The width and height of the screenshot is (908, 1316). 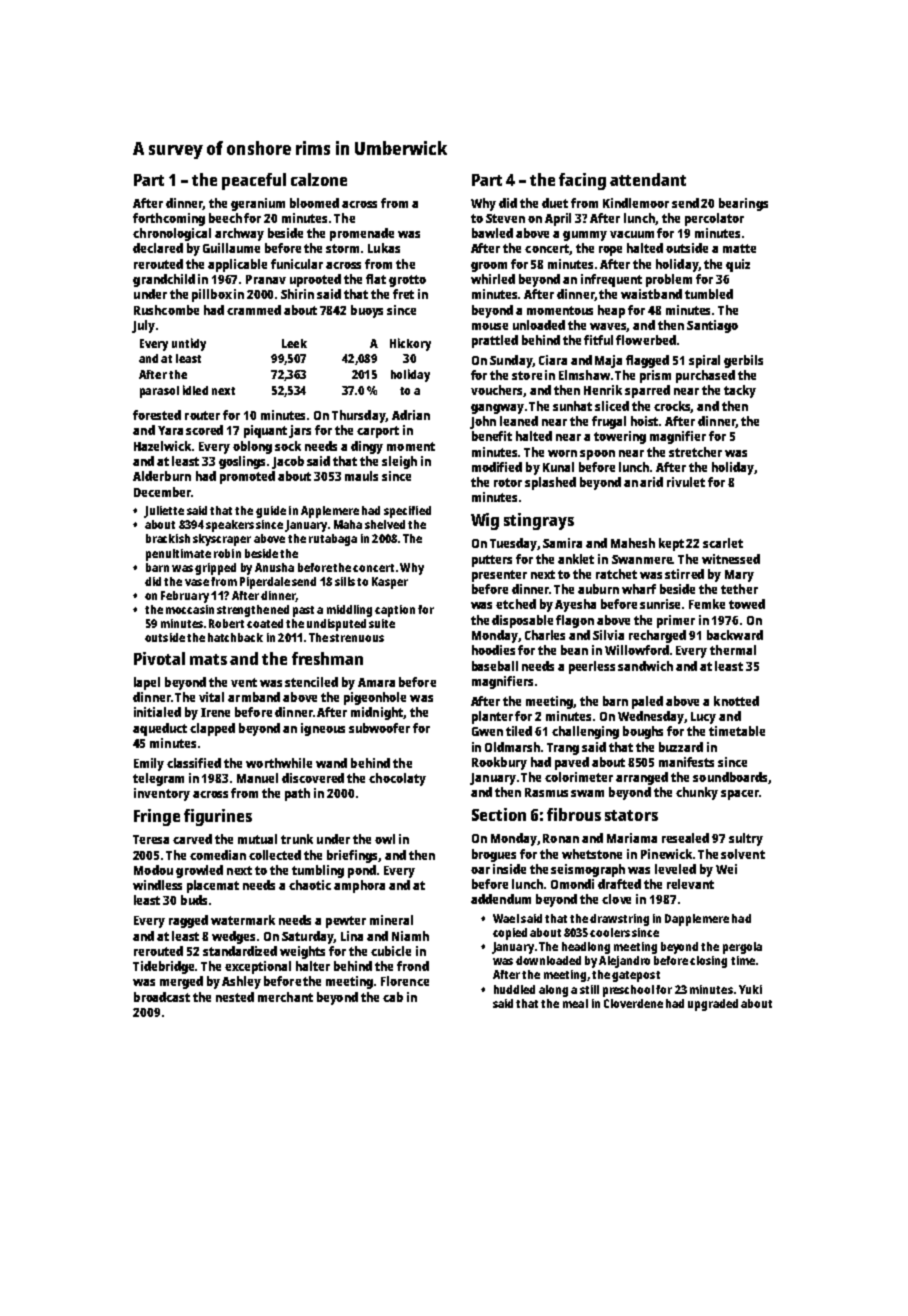 I want to click on Steven, so click(x=505, y=218).
